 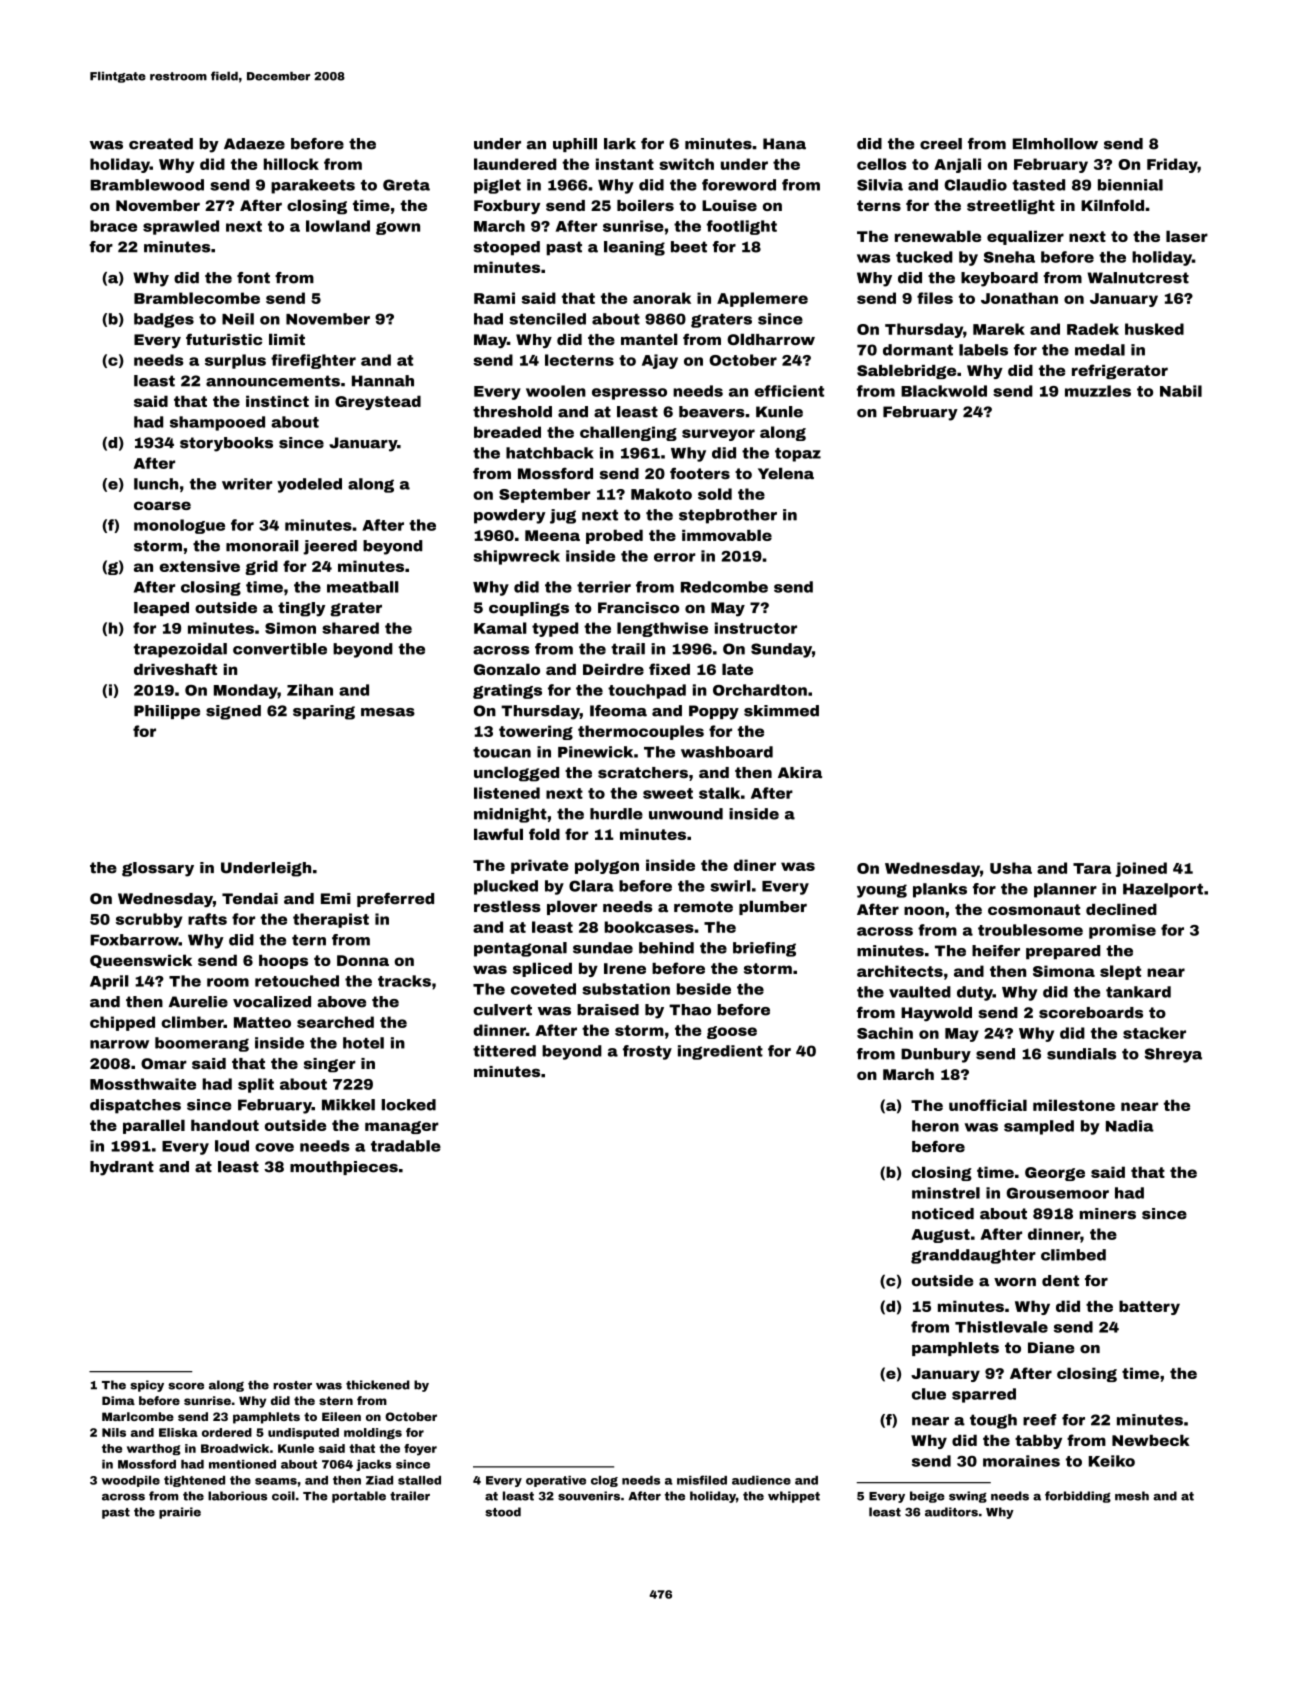 I want to click on mouthpieces, so click(x=344, y=1168).
